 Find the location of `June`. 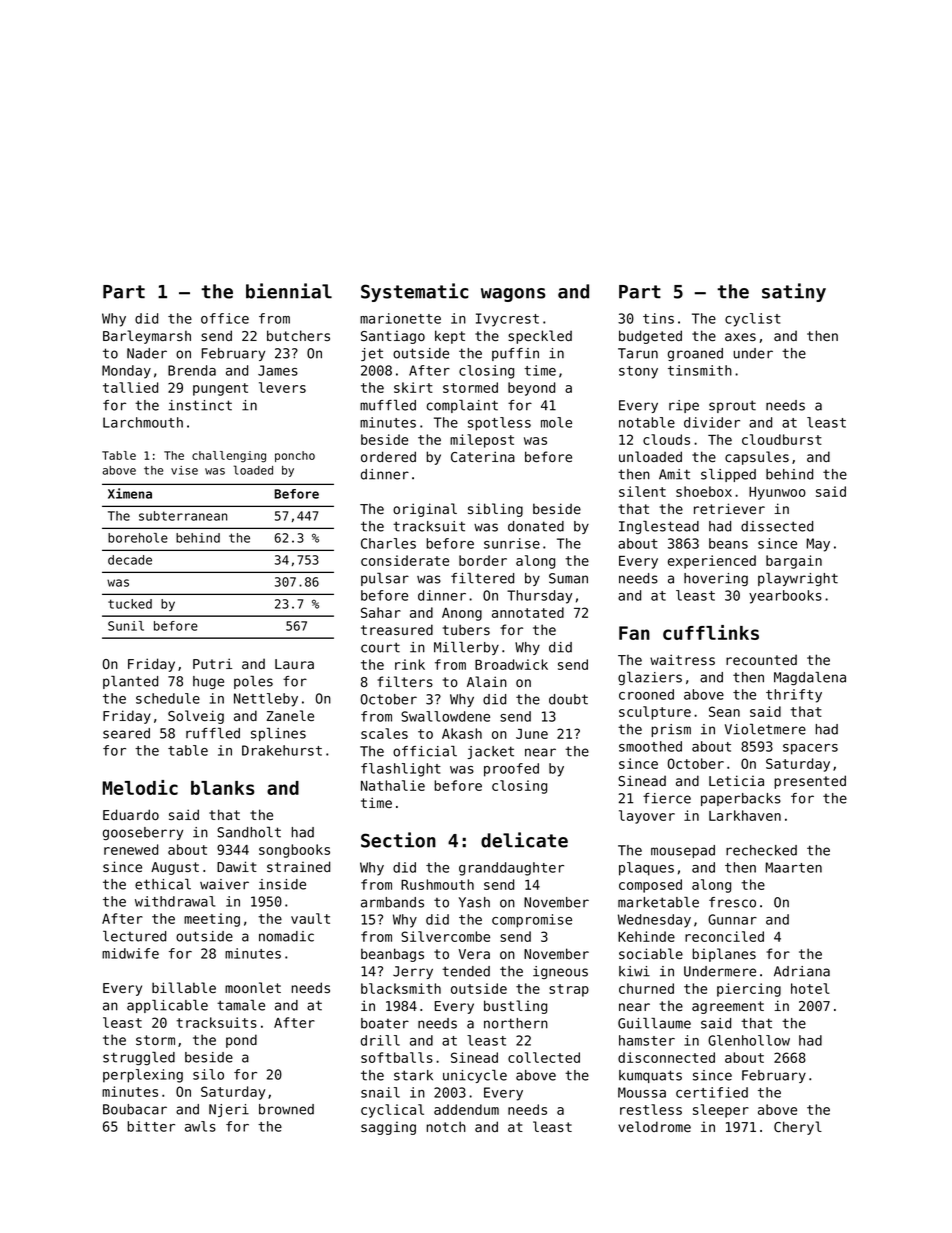

June is located at coordinates (532, 734).
